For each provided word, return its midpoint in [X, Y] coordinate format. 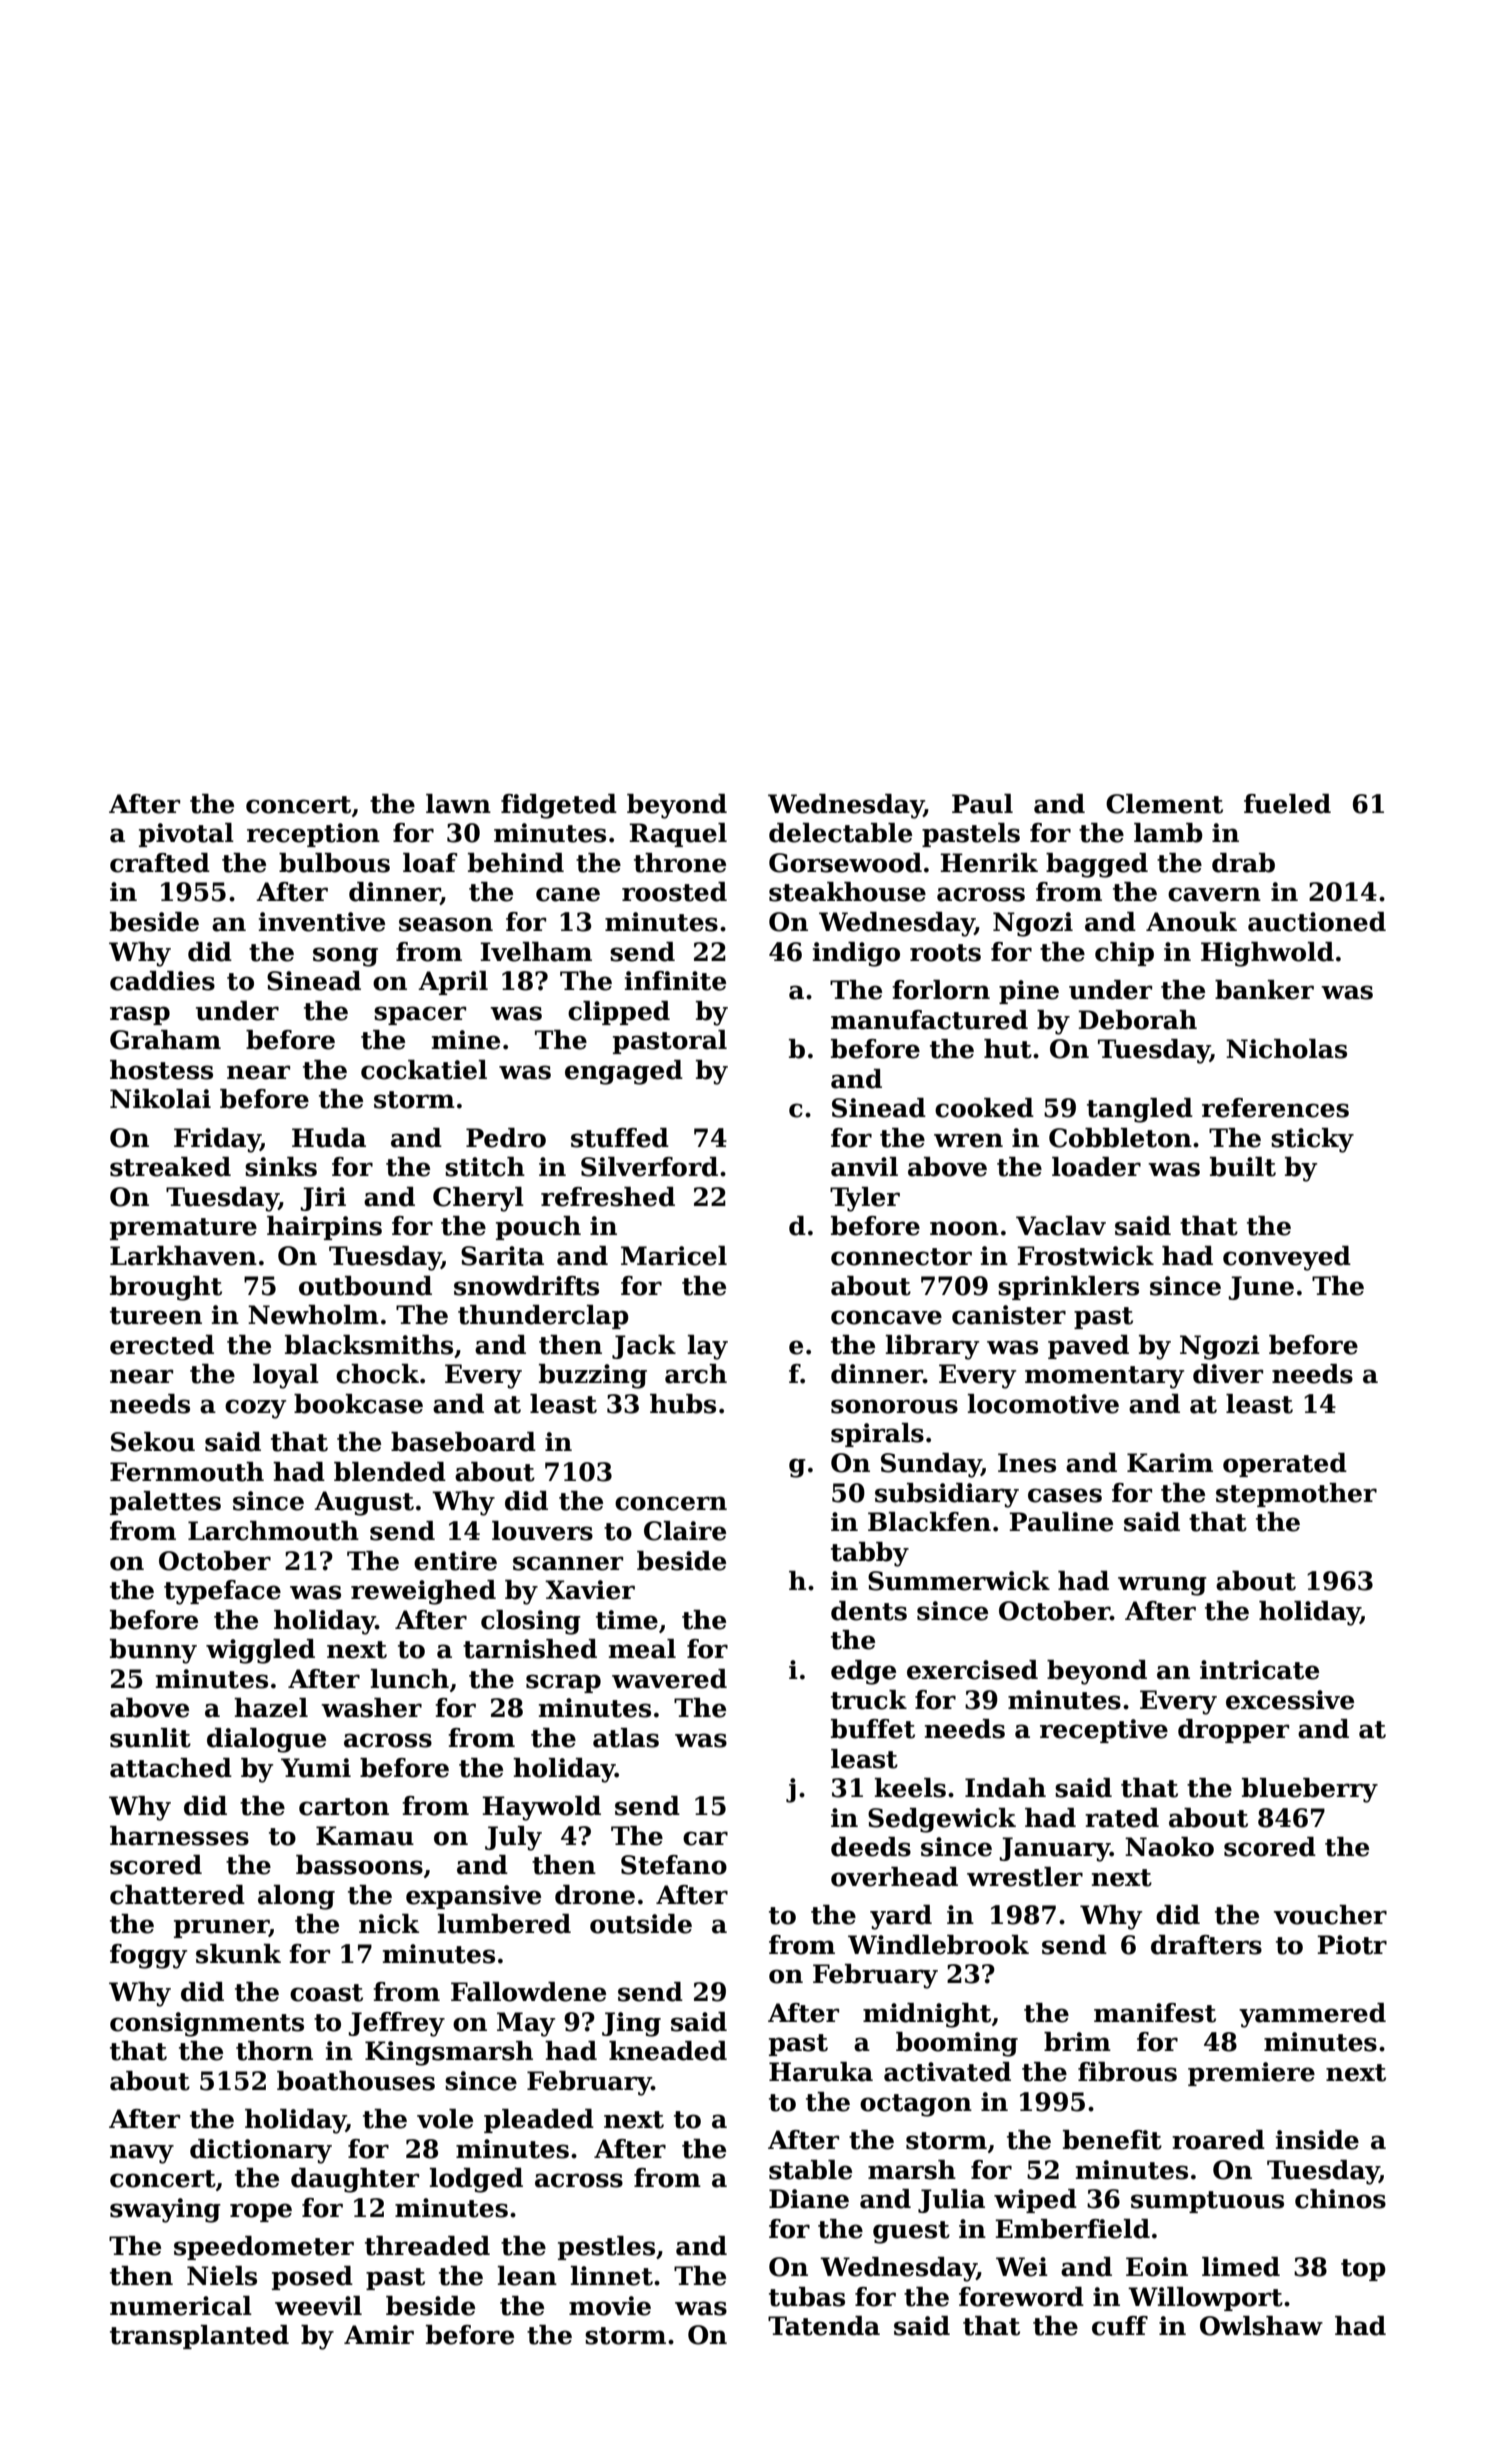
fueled [1287, 804]
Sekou [153, 1442]
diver [1228, 1374]
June [1261, 1288]
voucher [1330, 1915]
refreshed [608, 1197]
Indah [1005, 1788]
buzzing [593, 1376]
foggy [148, 1956]
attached [171, 1768]
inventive [322, 922]
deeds [871, 1847]
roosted [674, 892]
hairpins [324, 1228]
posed [312, 2278]
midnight [927, 2015]
